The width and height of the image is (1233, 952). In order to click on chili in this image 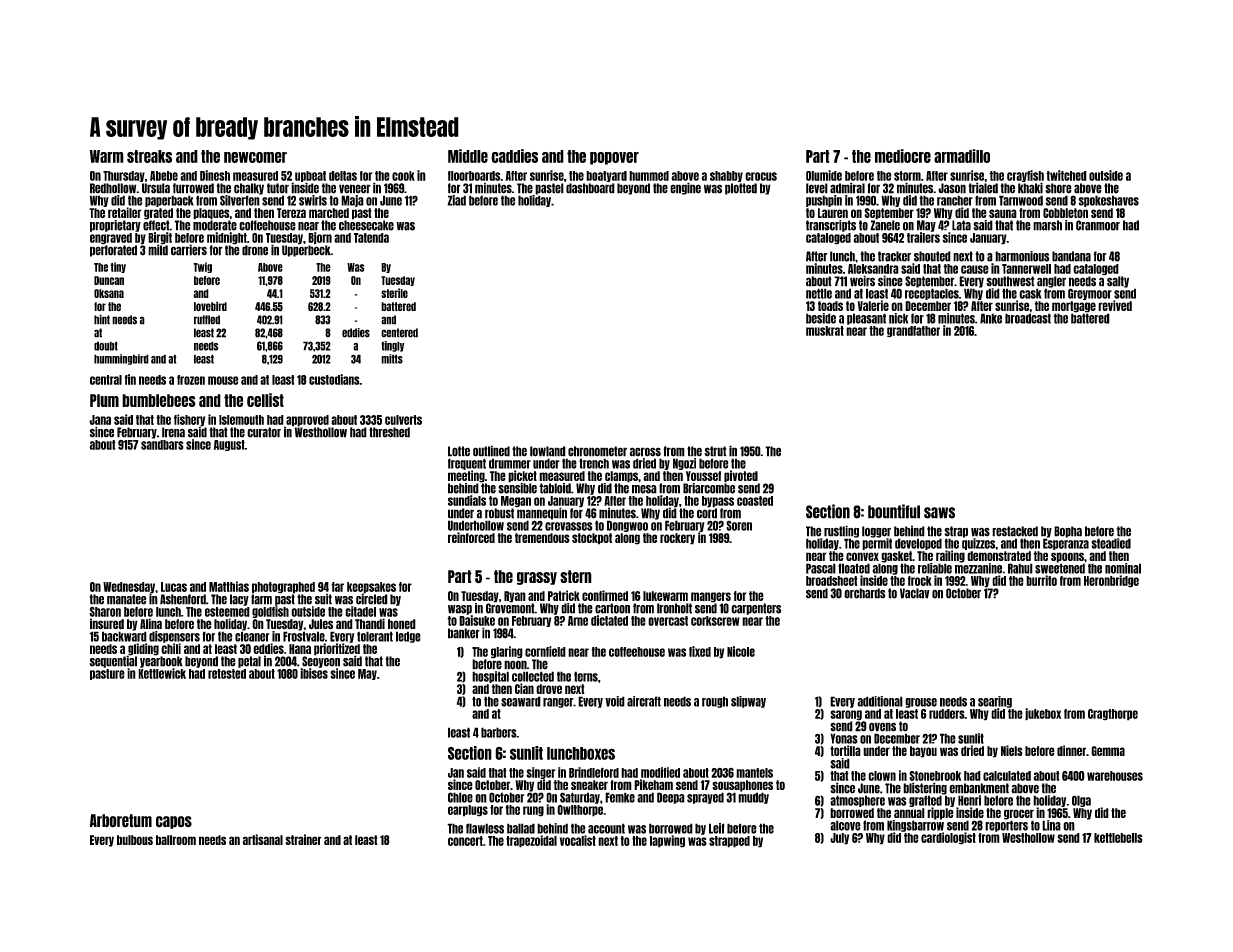, I will do `click(171, 648)`.
